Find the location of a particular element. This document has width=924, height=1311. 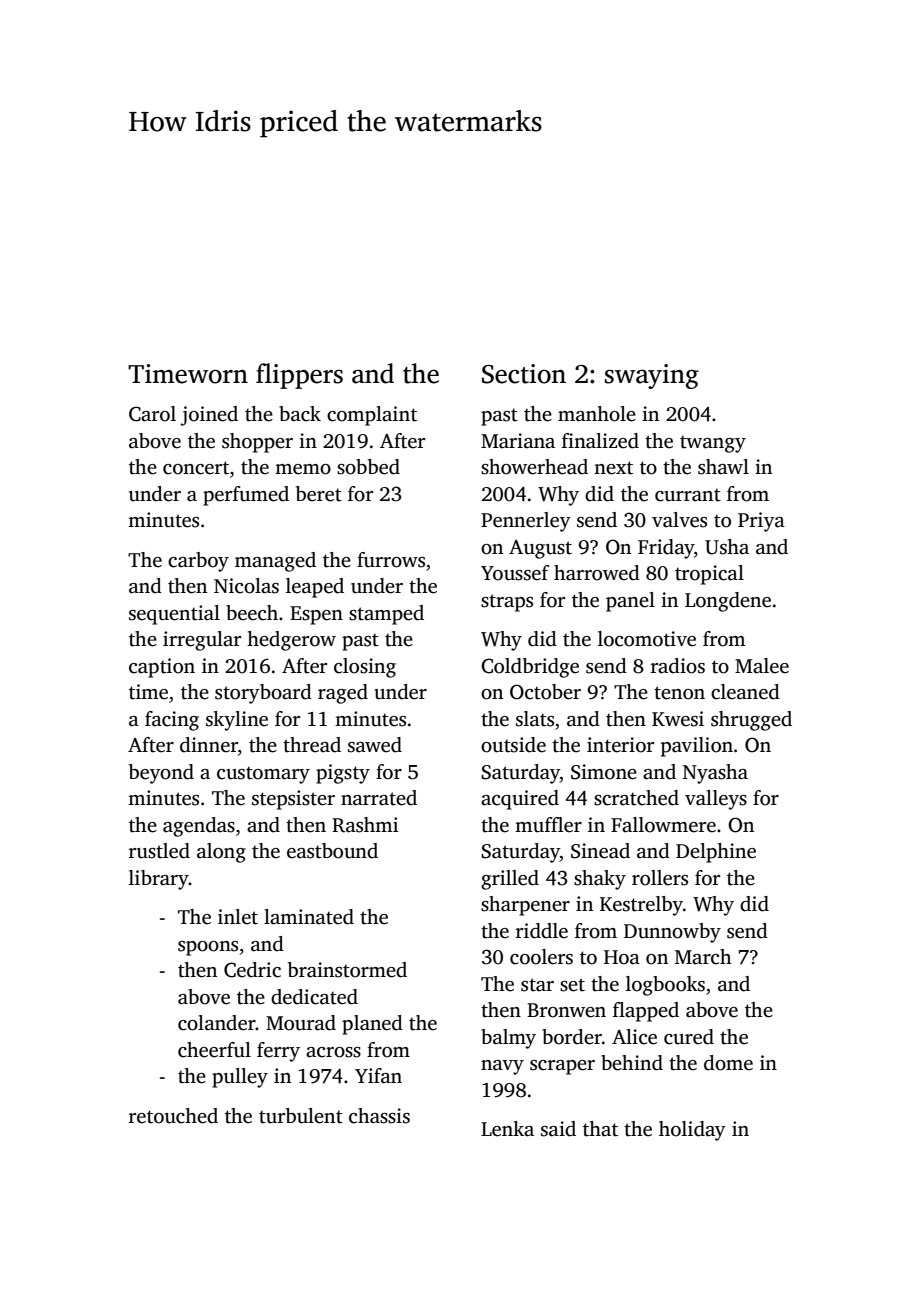

swaying is located at coordinates (652, 376).
